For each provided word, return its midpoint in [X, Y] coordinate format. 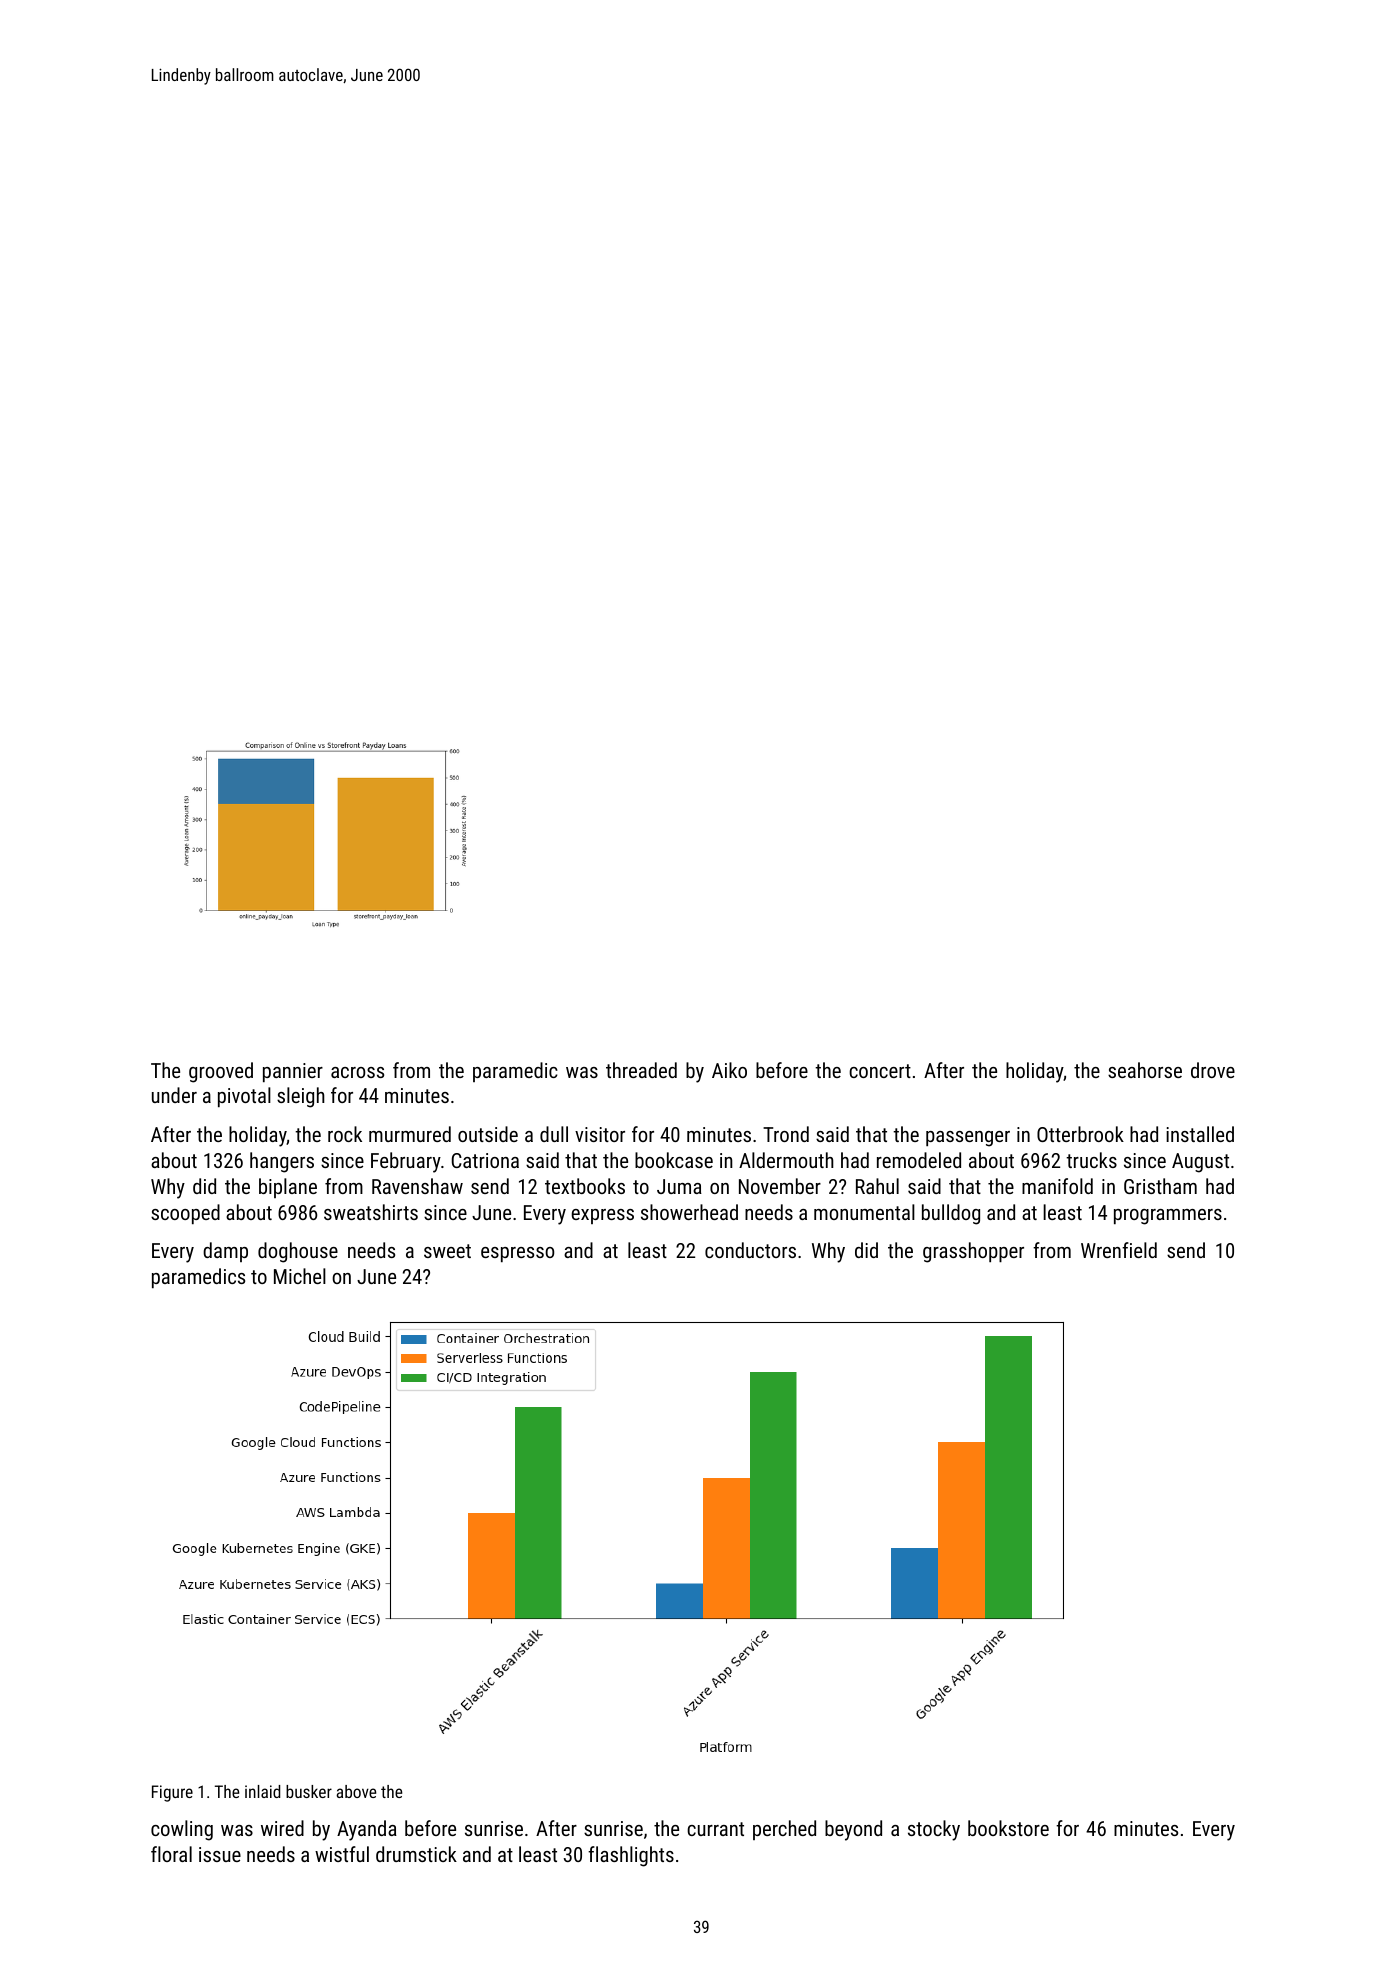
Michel [300, 1276]
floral [171, 1854]
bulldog [951, 1214]
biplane [288, 1188]
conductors [750, 1250]
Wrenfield [1119, 1250]
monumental [864, 1212]
